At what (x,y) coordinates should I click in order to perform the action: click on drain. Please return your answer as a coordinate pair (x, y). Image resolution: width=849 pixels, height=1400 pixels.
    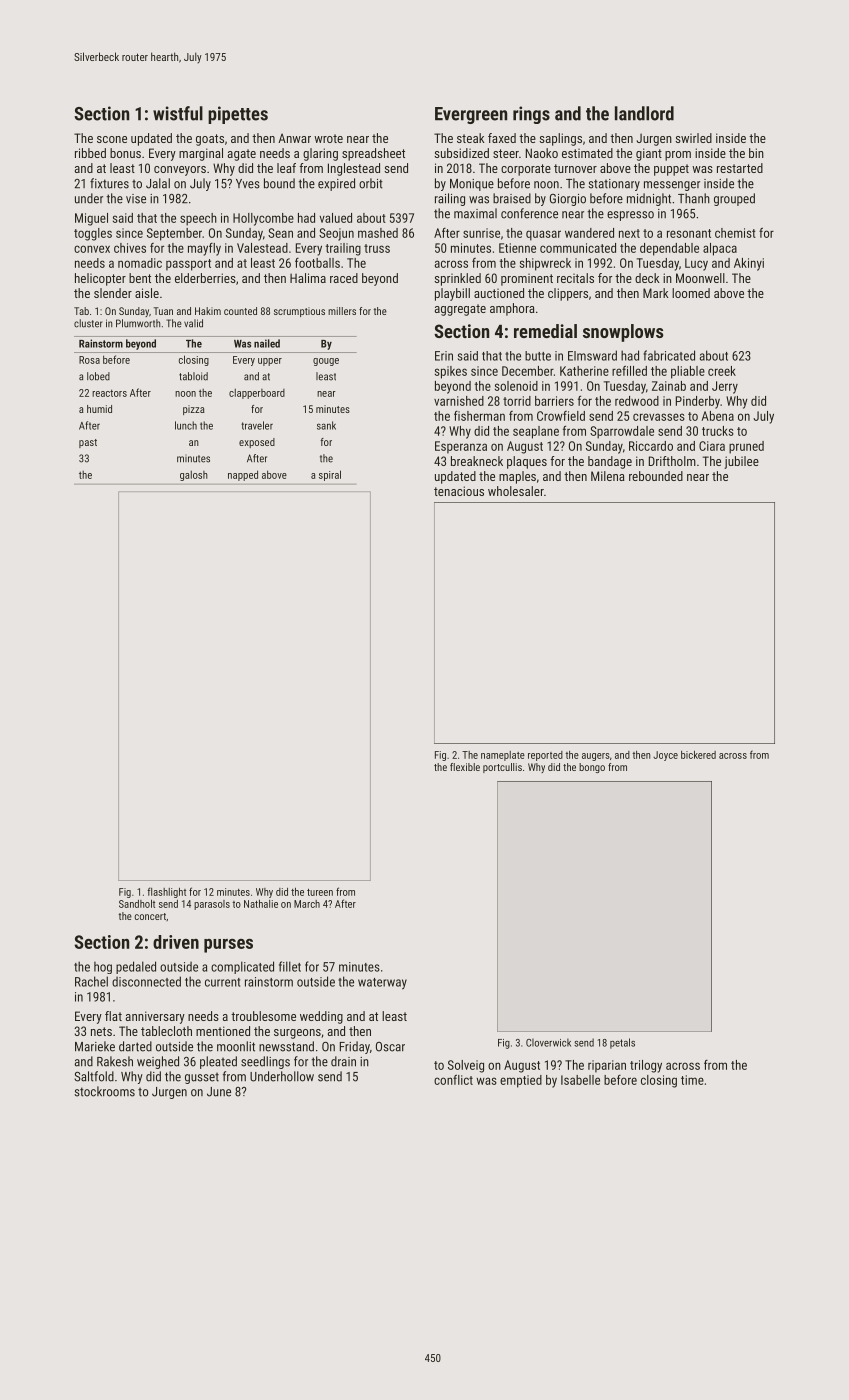
    Looking at the image, I should click on (343, 1061).
